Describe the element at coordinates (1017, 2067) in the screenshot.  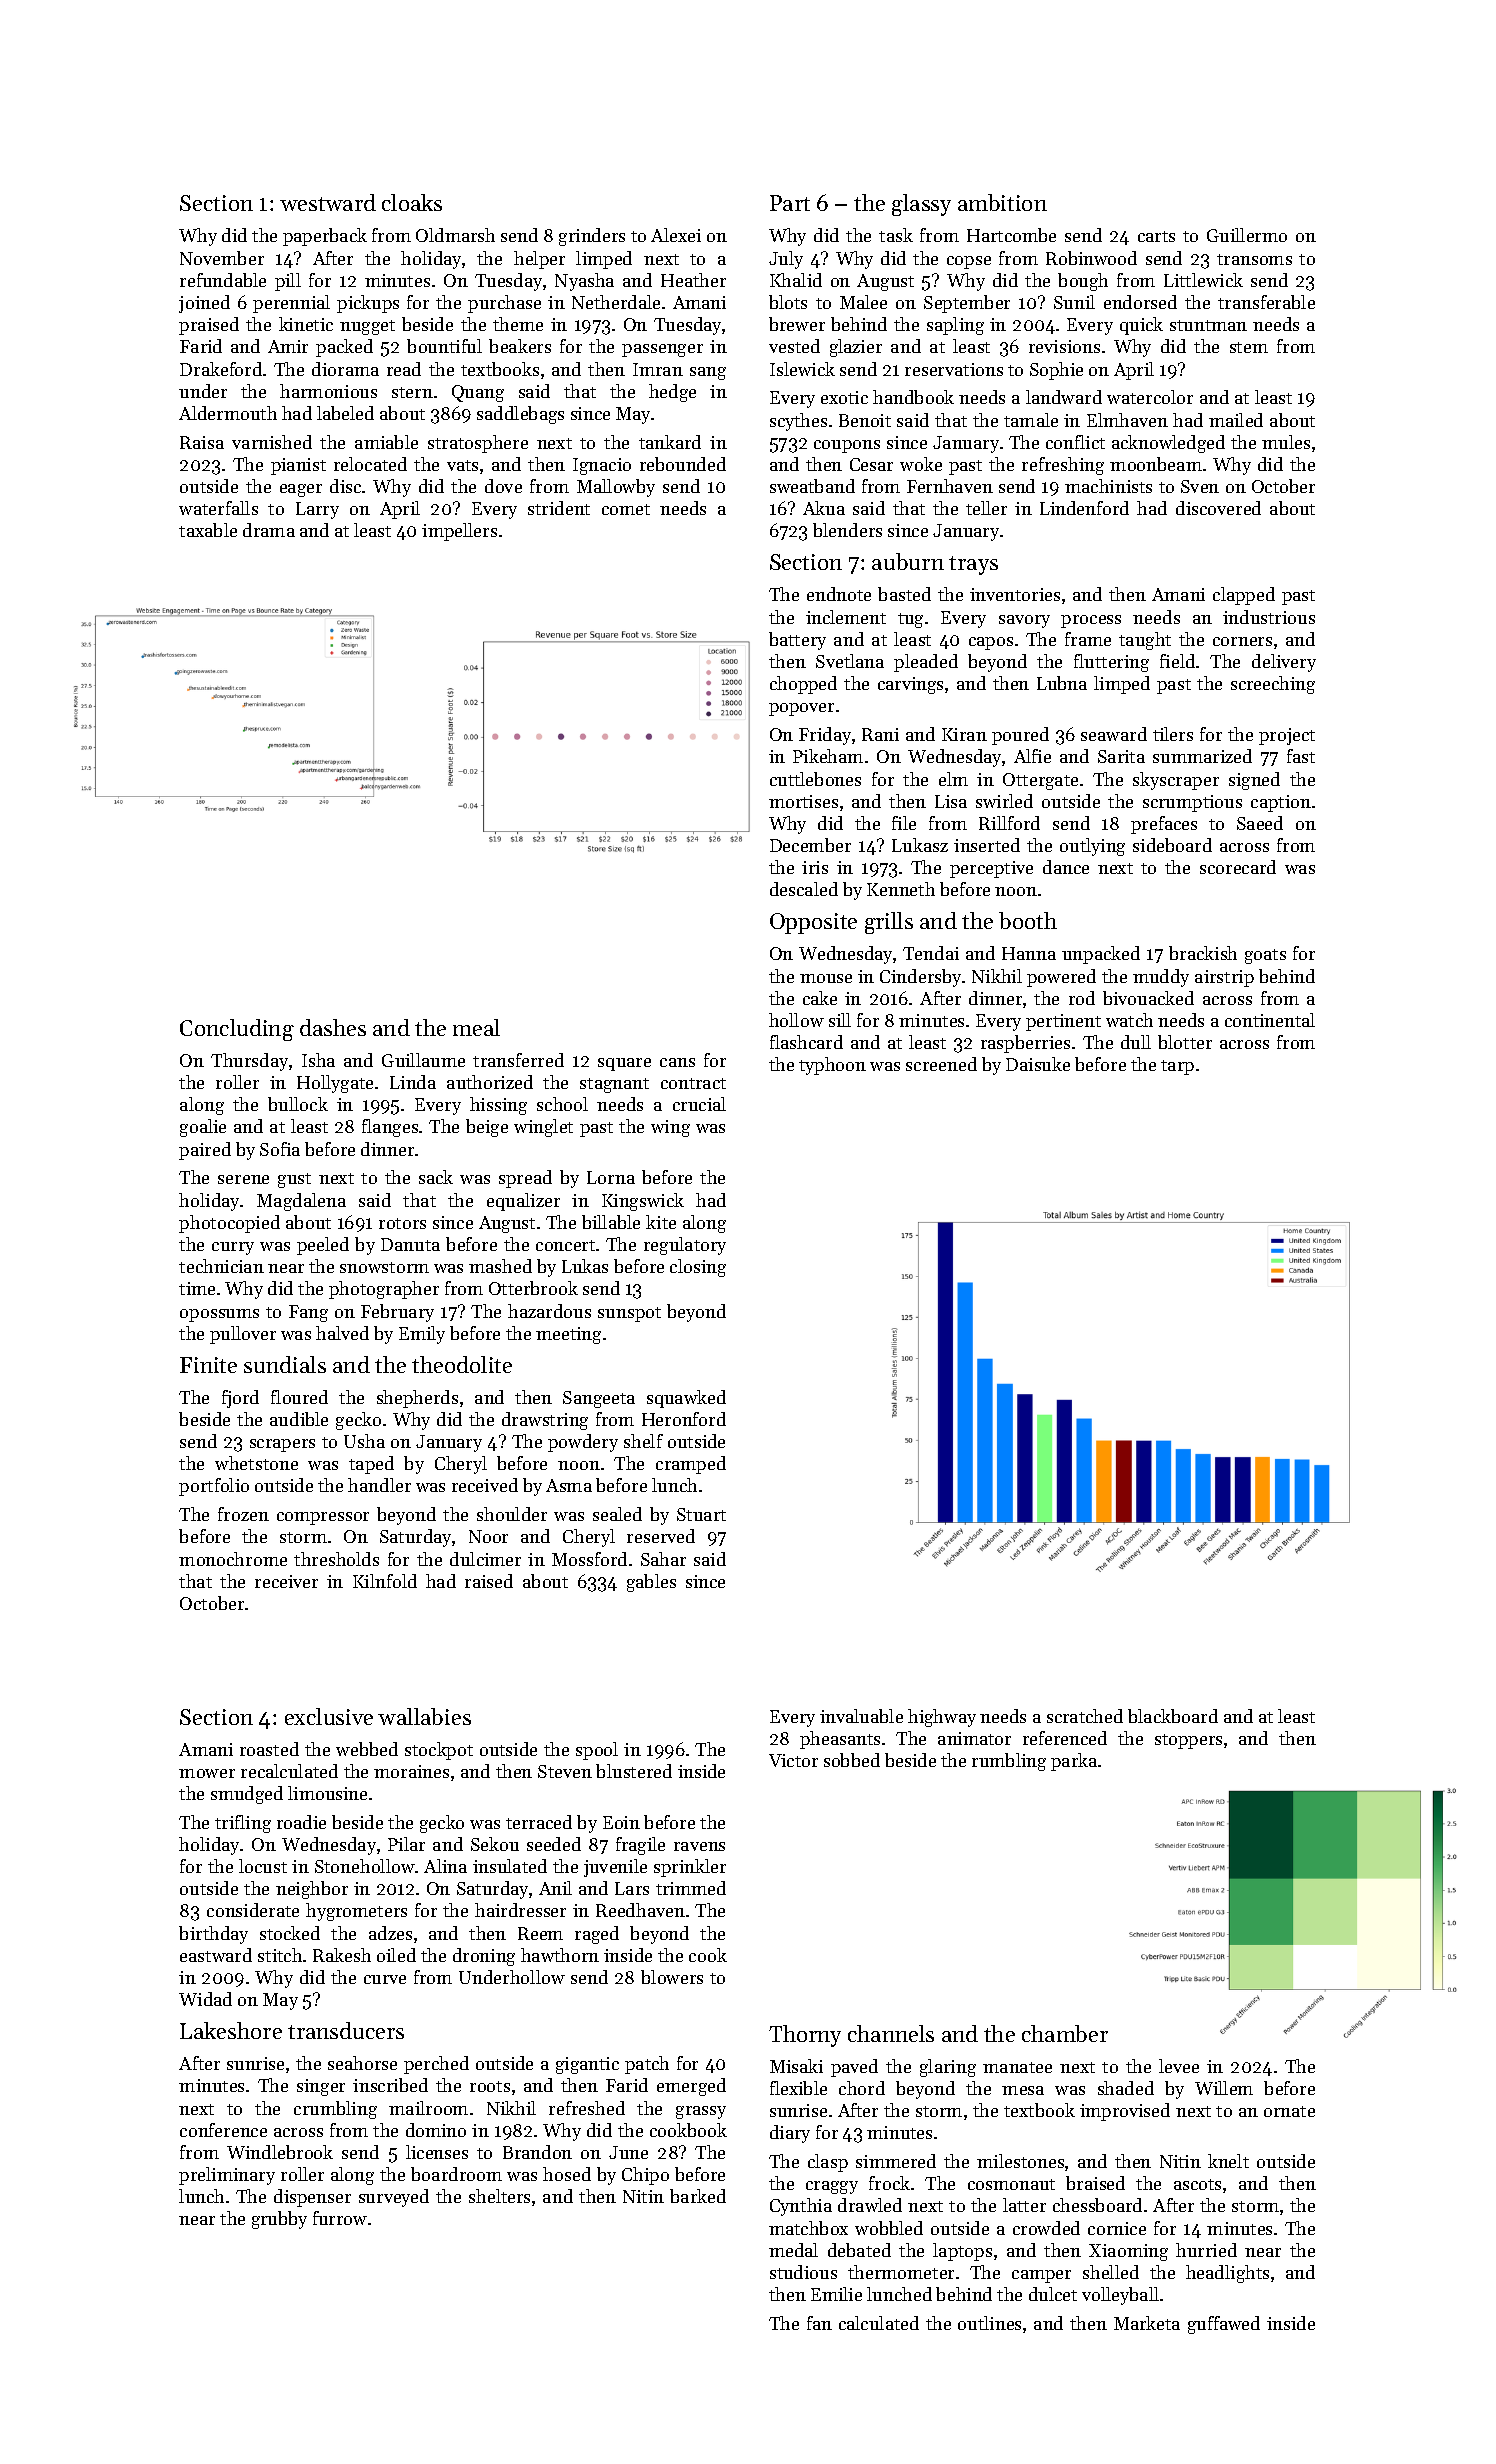
I see `manatee` at that location.
